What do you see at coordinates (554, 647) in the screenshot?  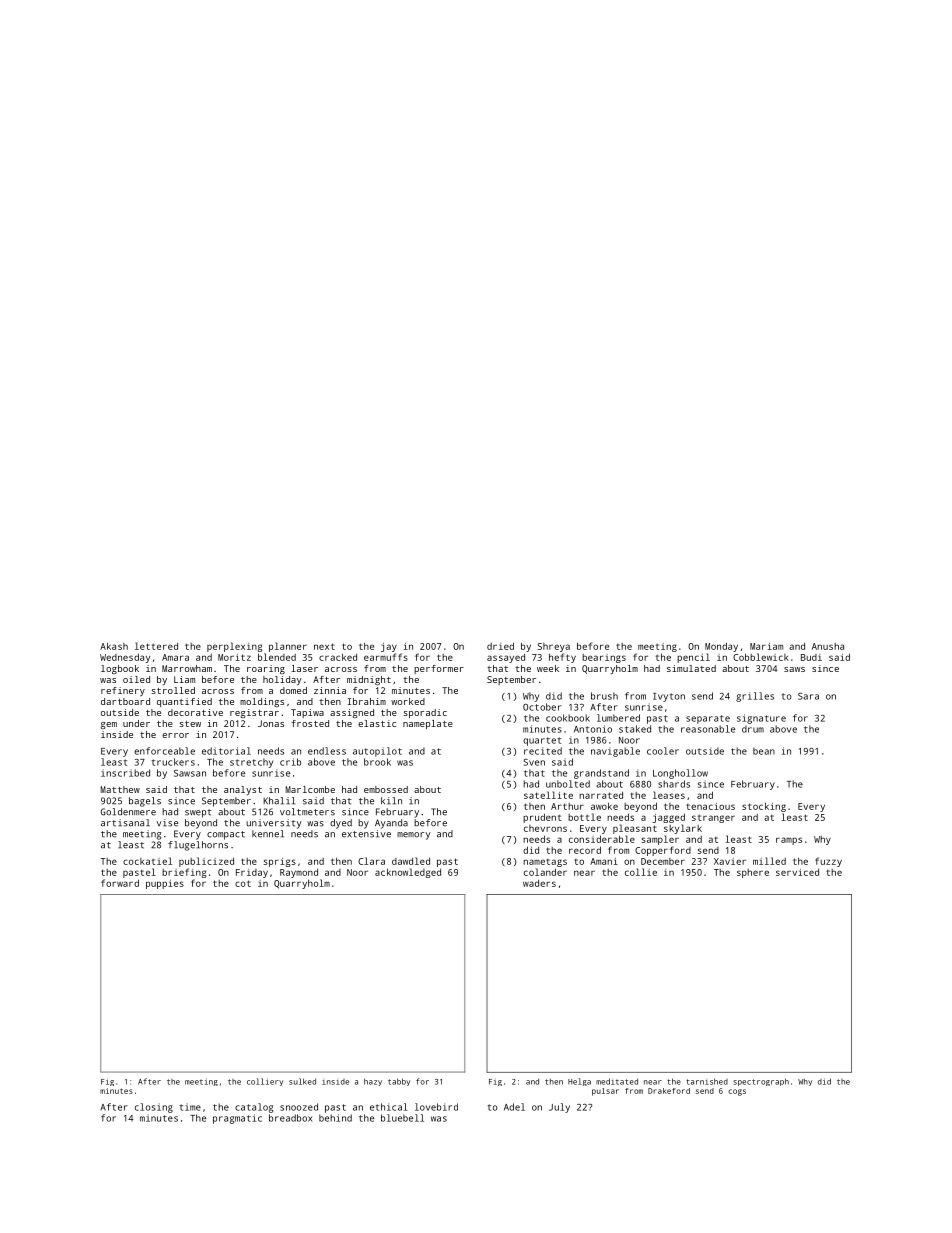 I see `Shreya` at bounding box center [554, 647].
